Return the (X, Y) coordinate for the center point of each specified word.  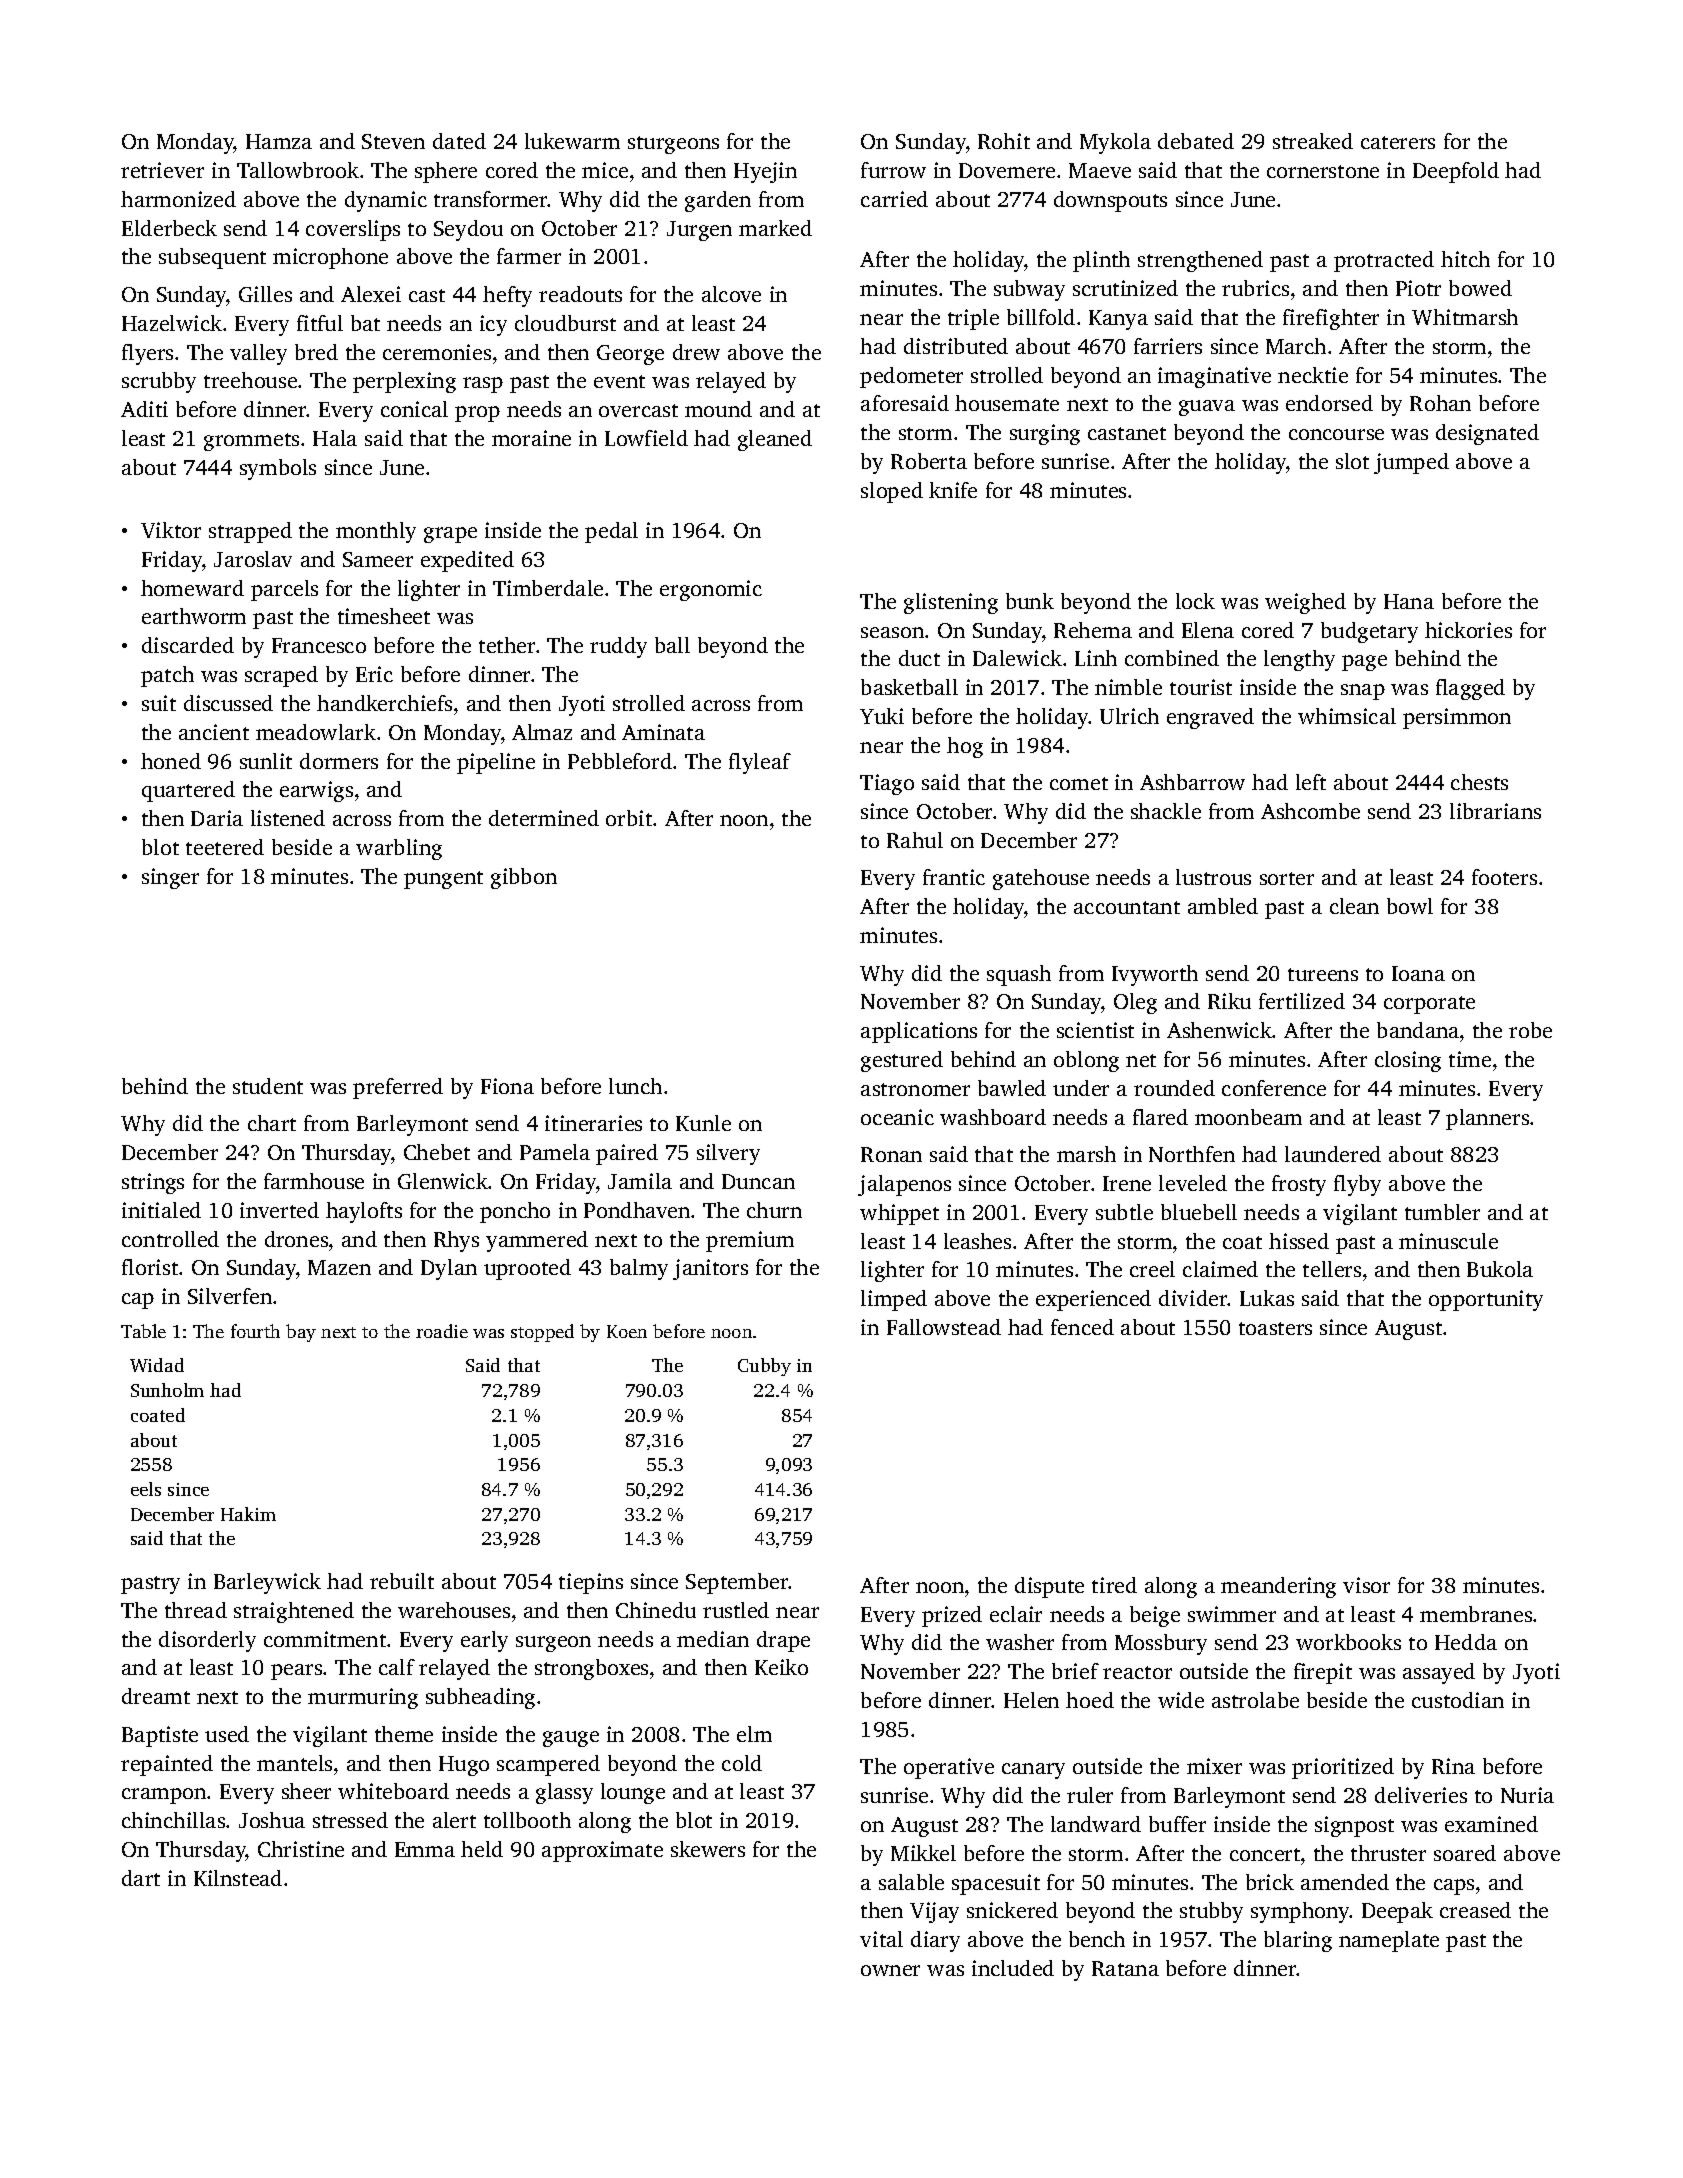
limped (894, 1300)
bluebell (1199, 1212)
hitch (1465, 259)
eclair (1016, 1614)
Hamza (279, 141)
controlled (170, 1239)
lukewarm (572, 141)
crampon (164, 1796)
